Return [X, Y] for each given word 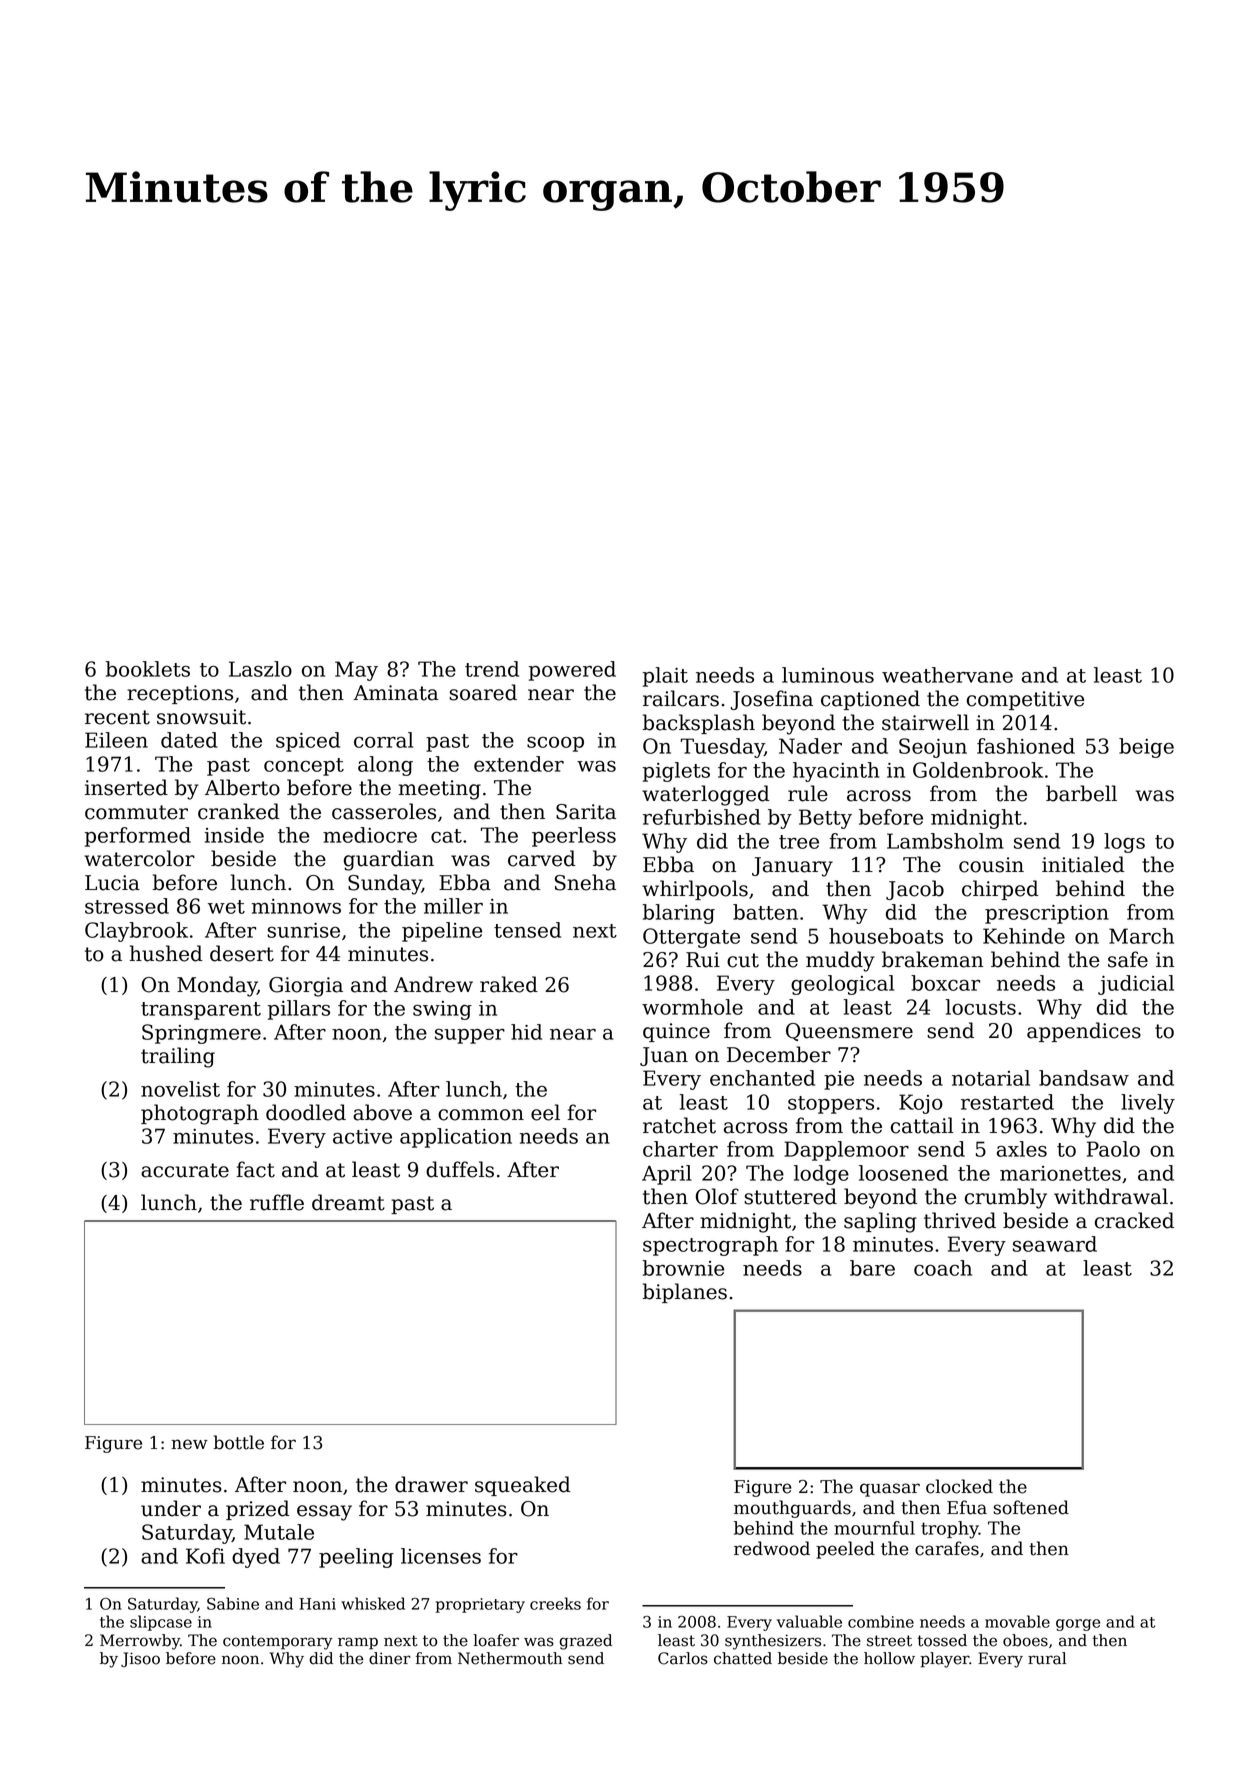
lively [1148, 1104]
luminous [828, 675]
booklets [148, 669]
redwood [772, 1548]
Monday [217, 986]
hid [526, 1032]
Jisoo [140, 1659]
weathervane [947, 675]
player [944, 1660]
